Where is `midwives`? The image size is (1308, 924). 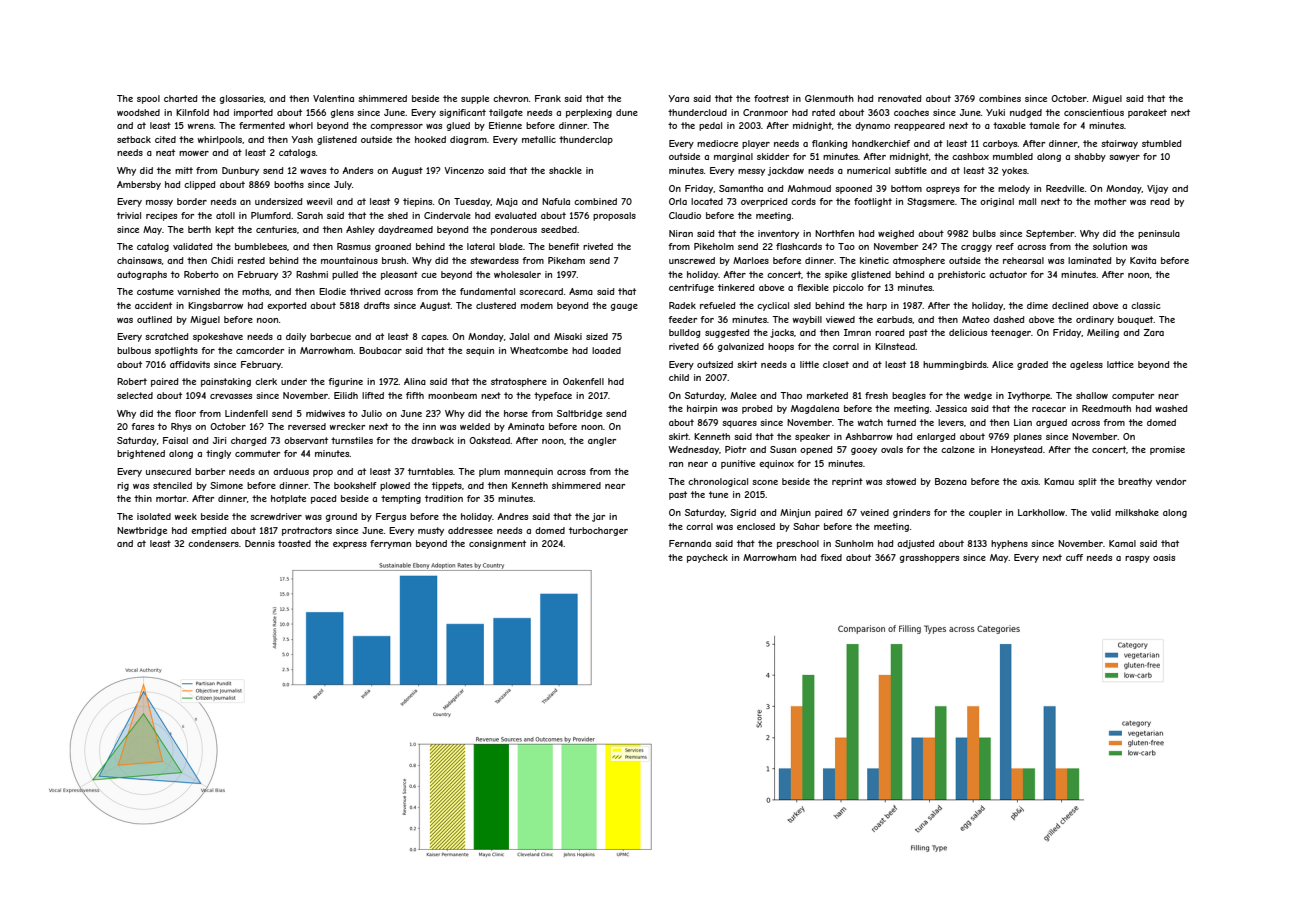 midwives is located at coordinates (325, 413).
